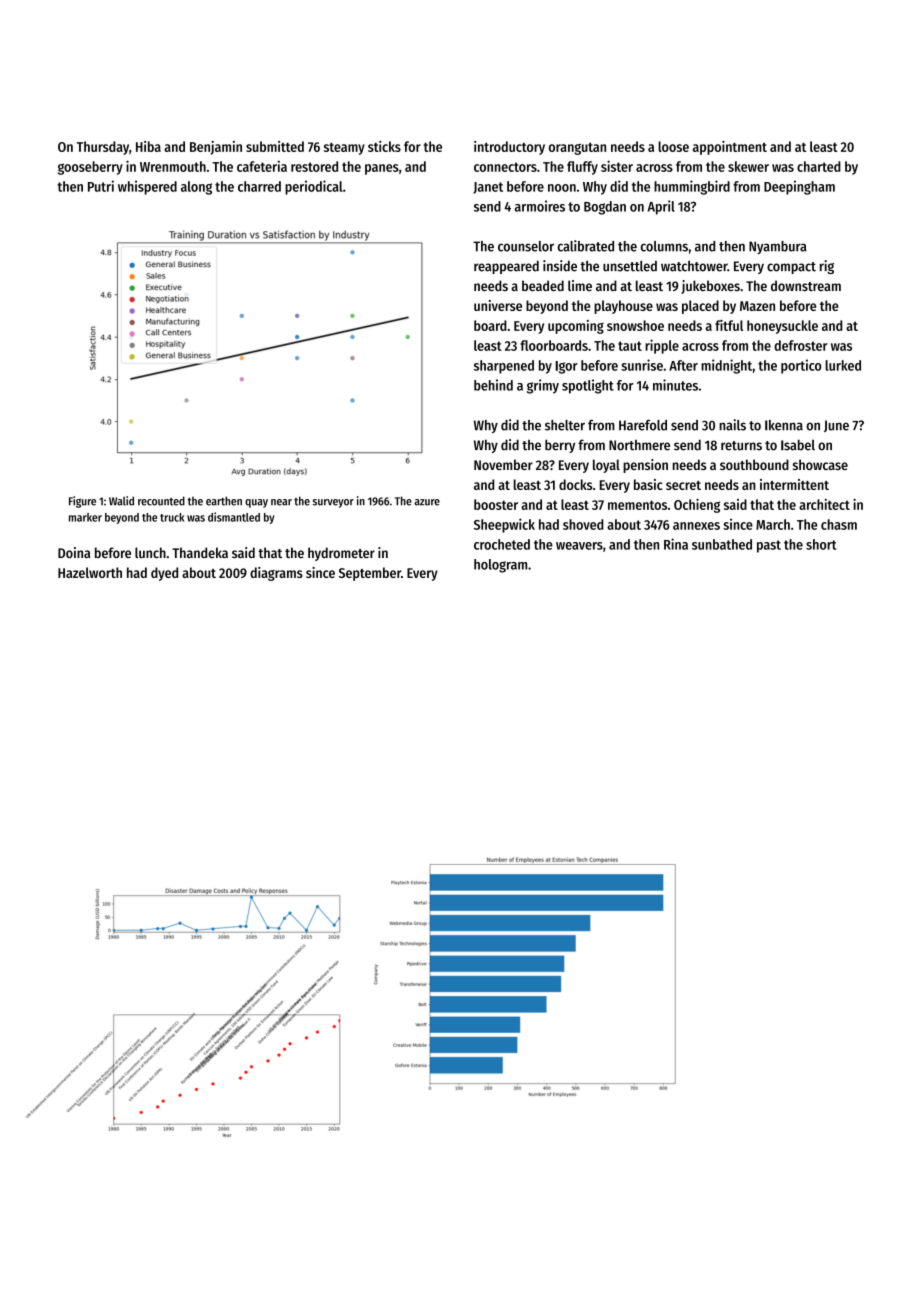 The height and width of the document is (1314, 924). I want to click on upcoming, so click(576, 327).
